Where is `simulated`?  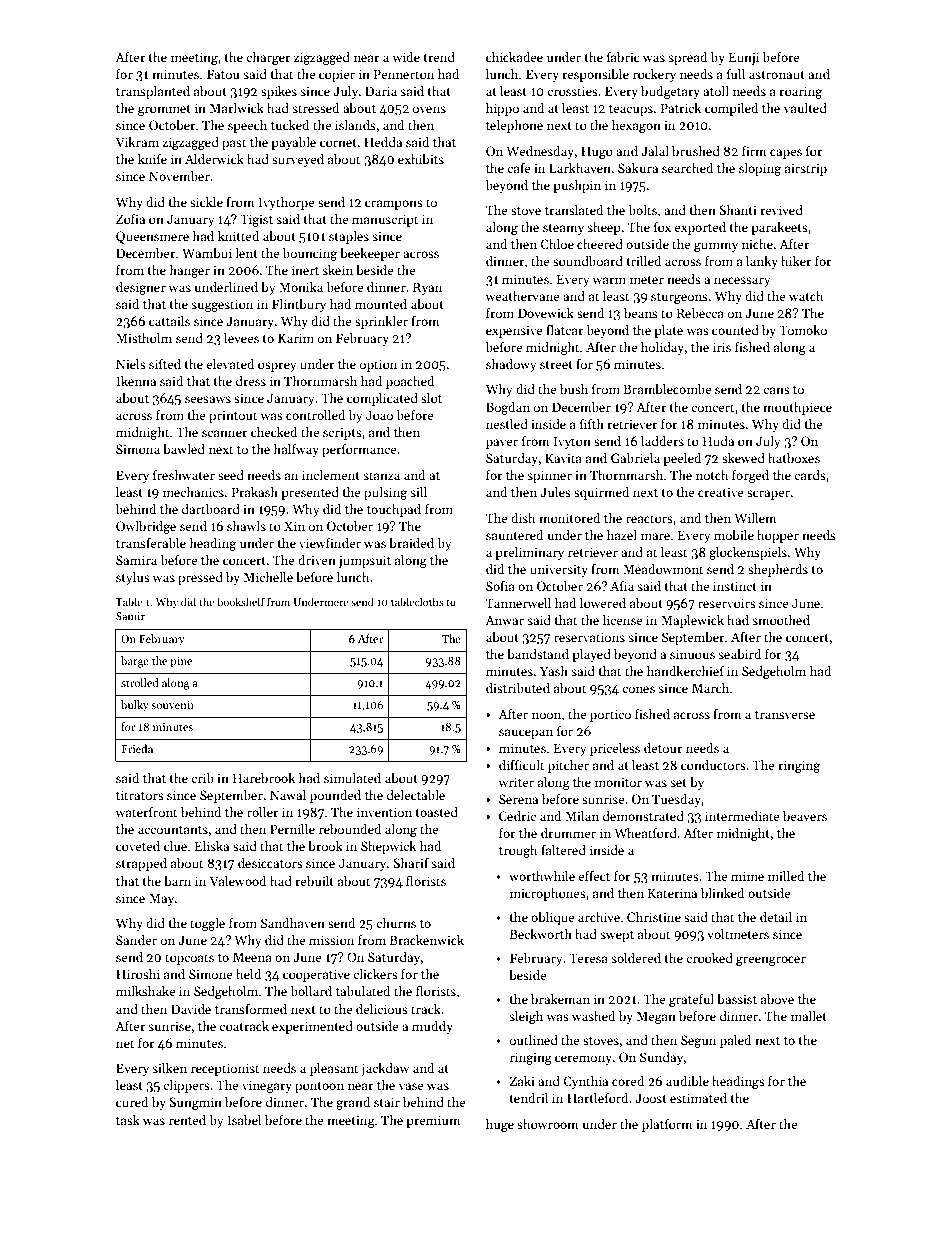 simulated is located at coordinates (352, 778).
